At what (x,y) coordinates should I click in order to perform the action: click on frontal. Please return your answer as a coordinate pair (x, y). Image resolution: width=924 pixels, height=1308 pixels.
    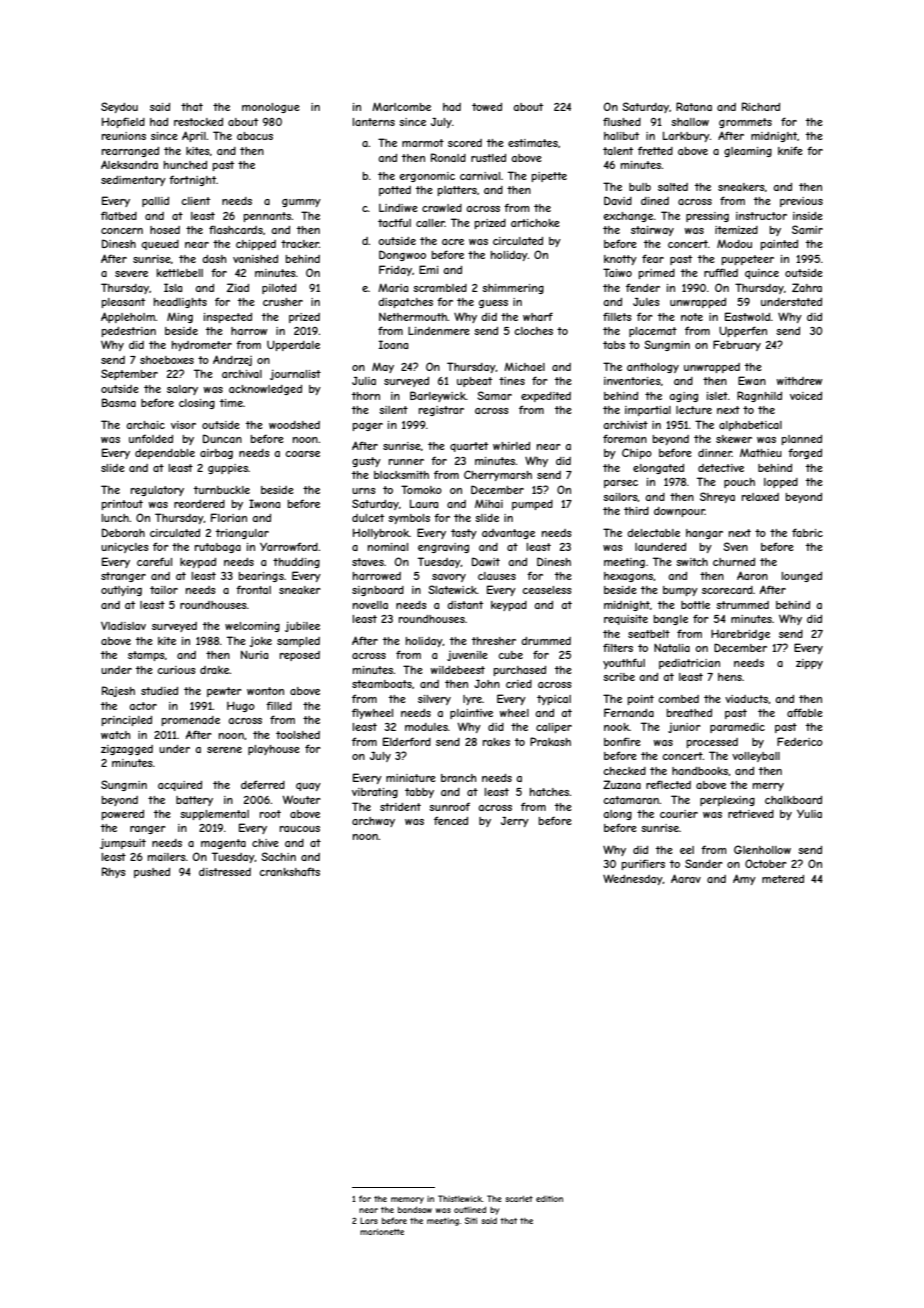
    Looking at the image, I should click on (253, 590).
